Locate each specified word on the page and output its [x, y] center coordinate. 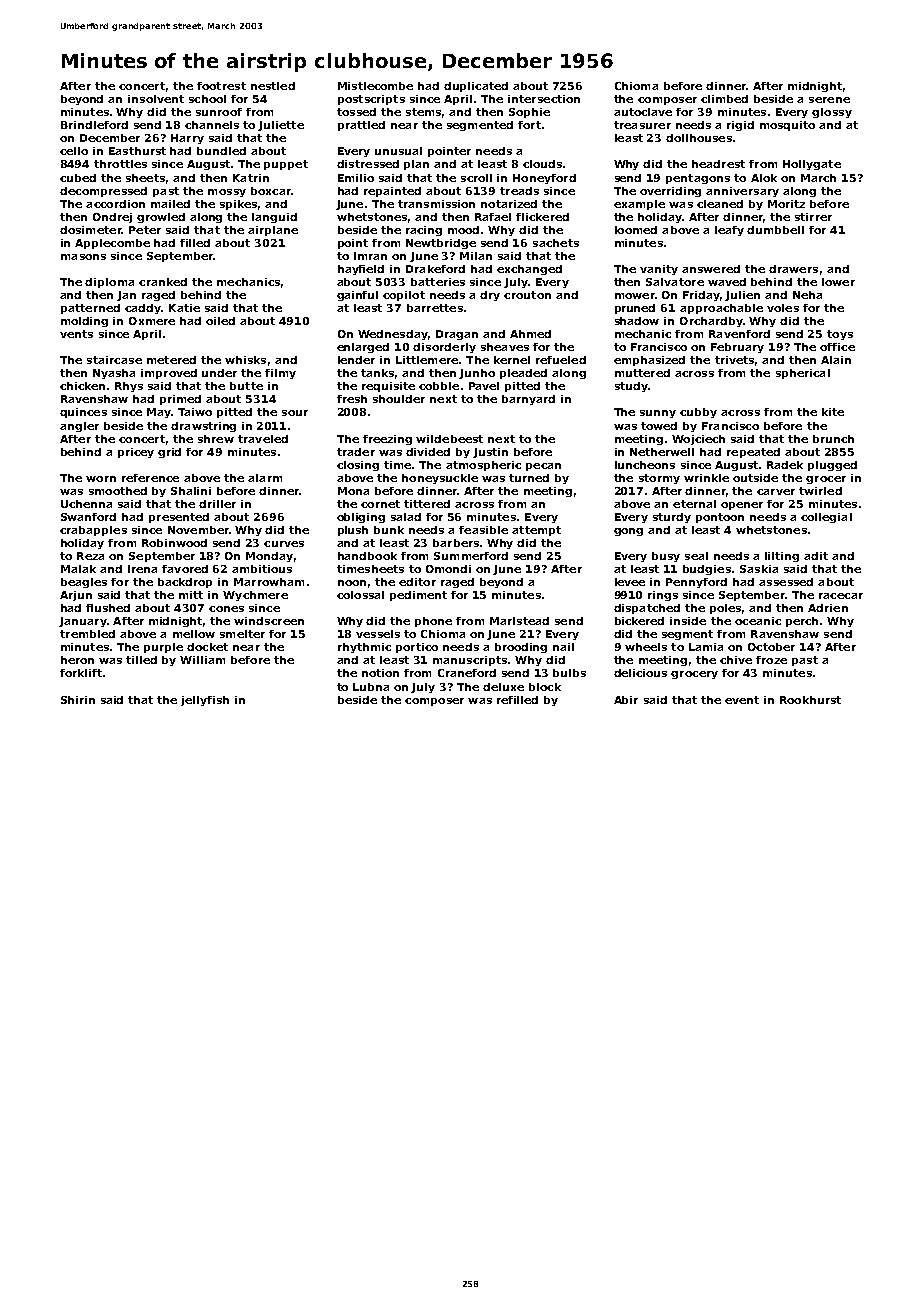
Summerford [471, 556]
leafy [729, 231]
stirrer [813, 217]
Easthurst [137, 151]
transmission [436, 204]
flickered [542, 217]
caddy [143, 309]
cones [226, 609]
